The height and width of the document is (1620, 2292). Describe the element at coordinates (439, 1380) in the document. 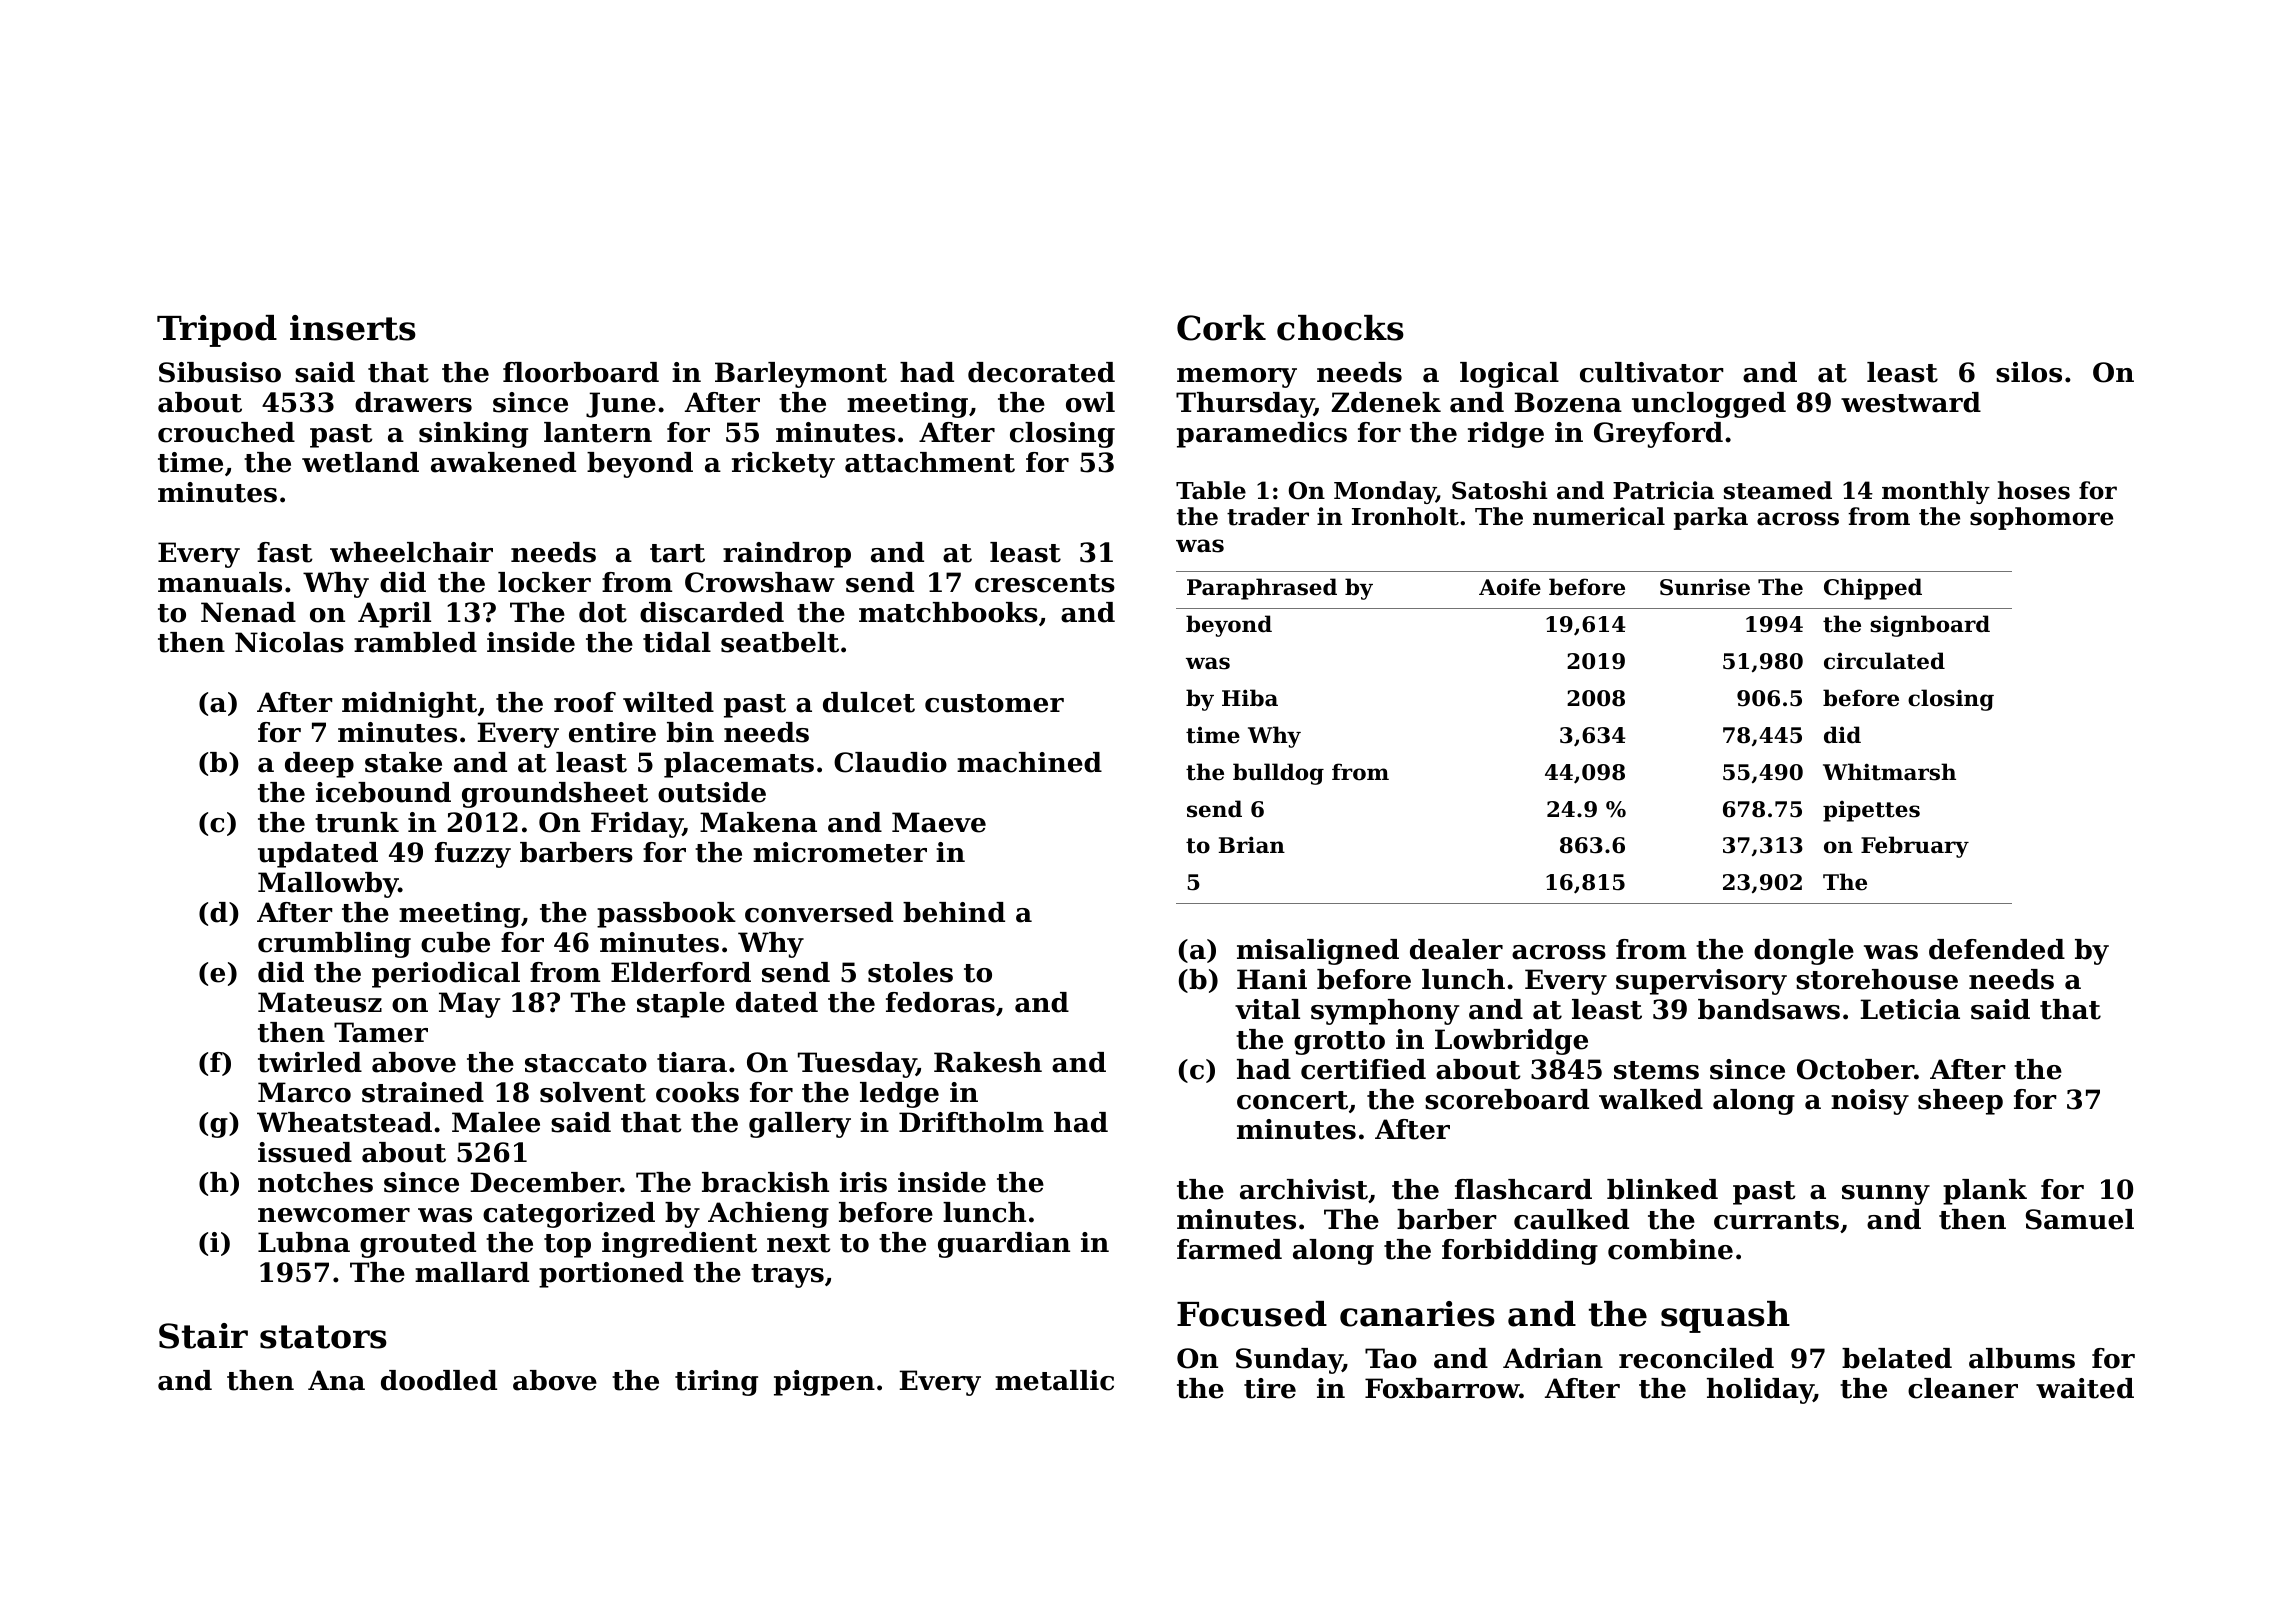

I see `doodled` at that location.
